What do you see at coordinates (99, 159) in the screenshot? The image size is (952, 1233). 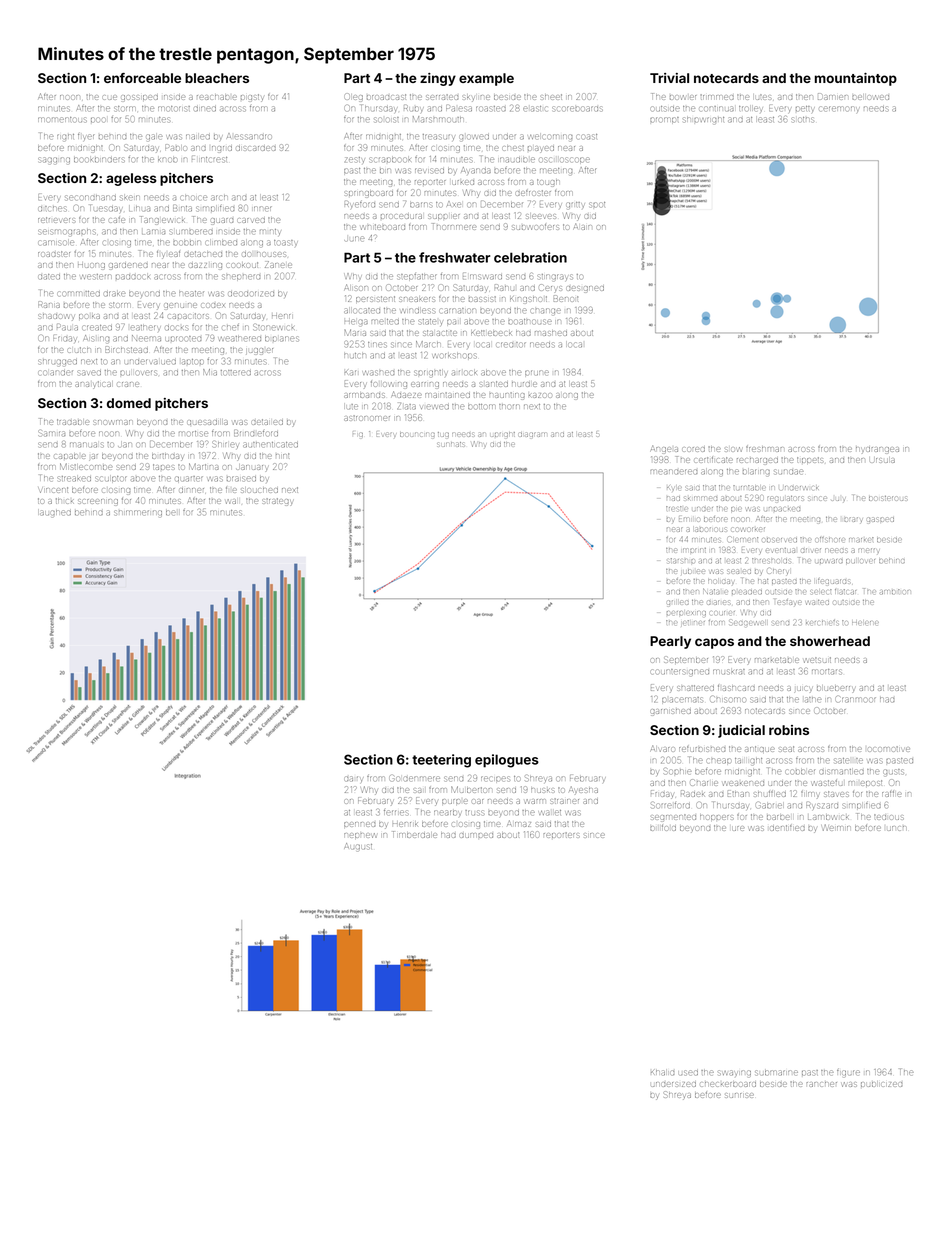 I see `bookbinders` at bounding box center [99, 159].
